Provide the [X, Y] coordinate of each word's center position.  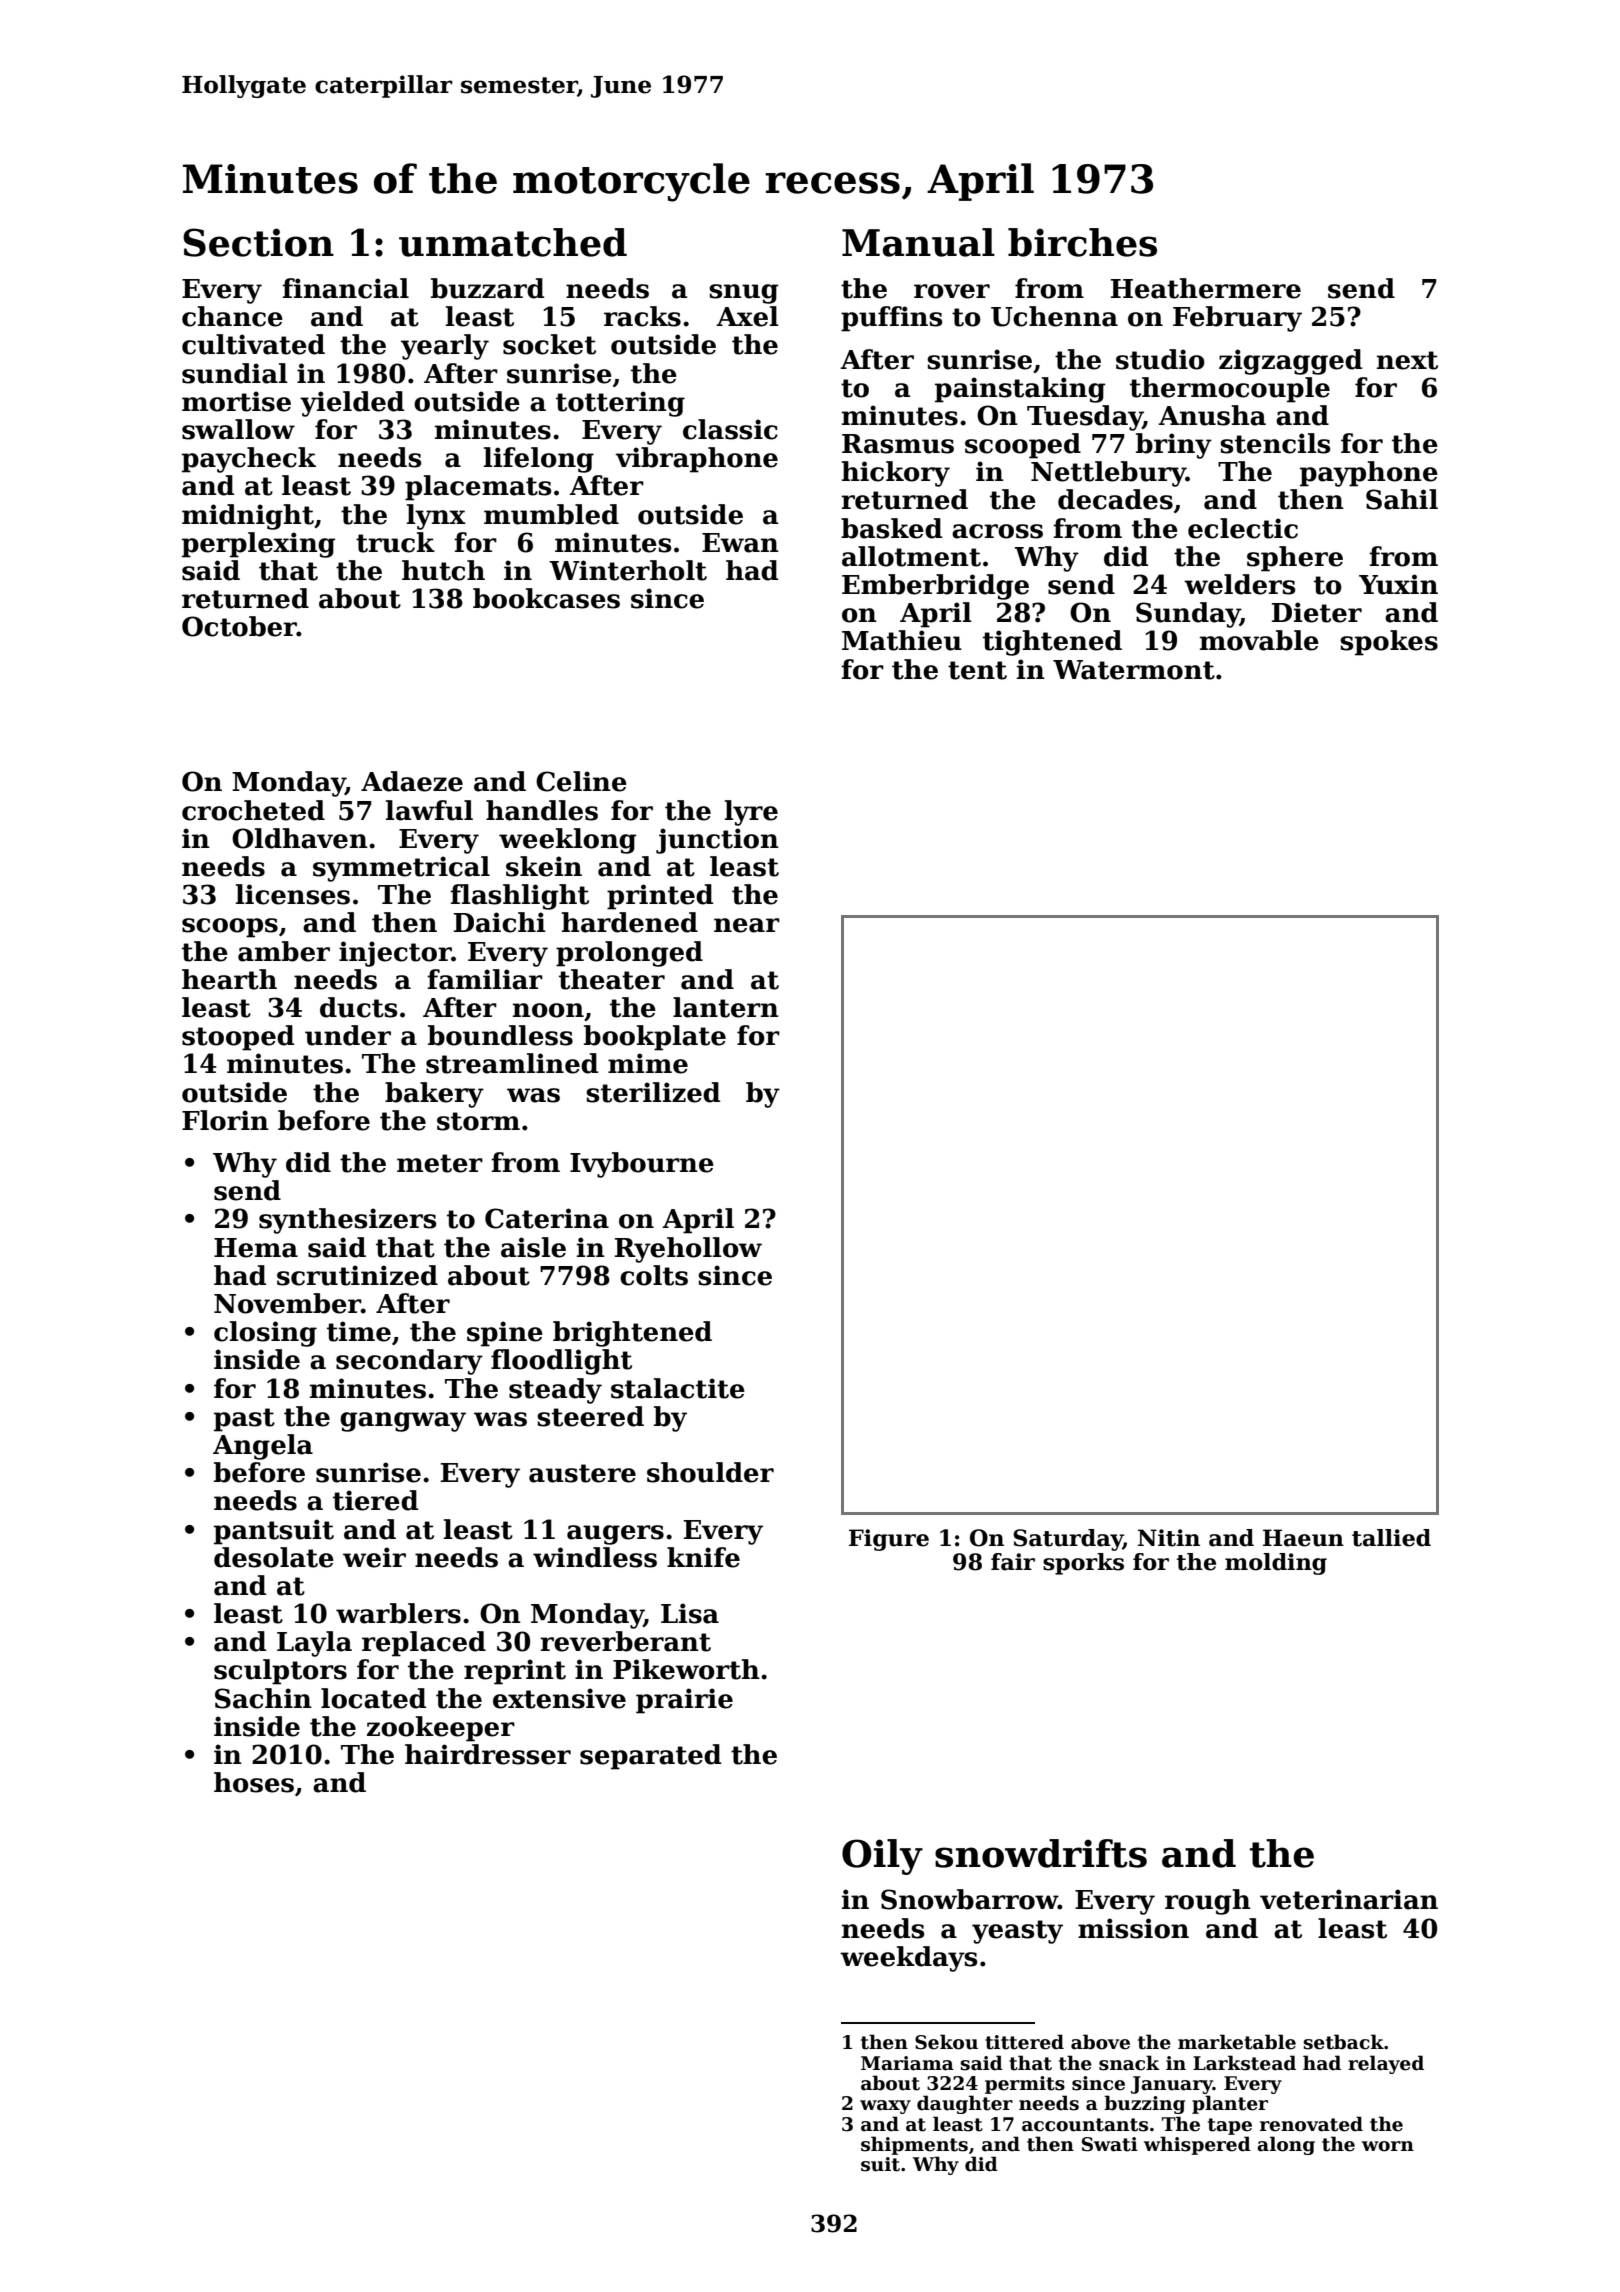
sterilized [653, 1092]
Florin [225, 1120]
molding [1276, 1564]
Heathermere [1206, 288]
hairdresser [488, 1754]
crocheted [253, 810]
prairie [684, 1701]
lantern [726, 1007]
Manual [918, 242]
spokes [1389, 643]
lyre [751, 813]
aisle [533, 1247]
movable [1259, 640]
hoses [254, 1782]
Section [258, 242]
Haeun [1303, 1538]
